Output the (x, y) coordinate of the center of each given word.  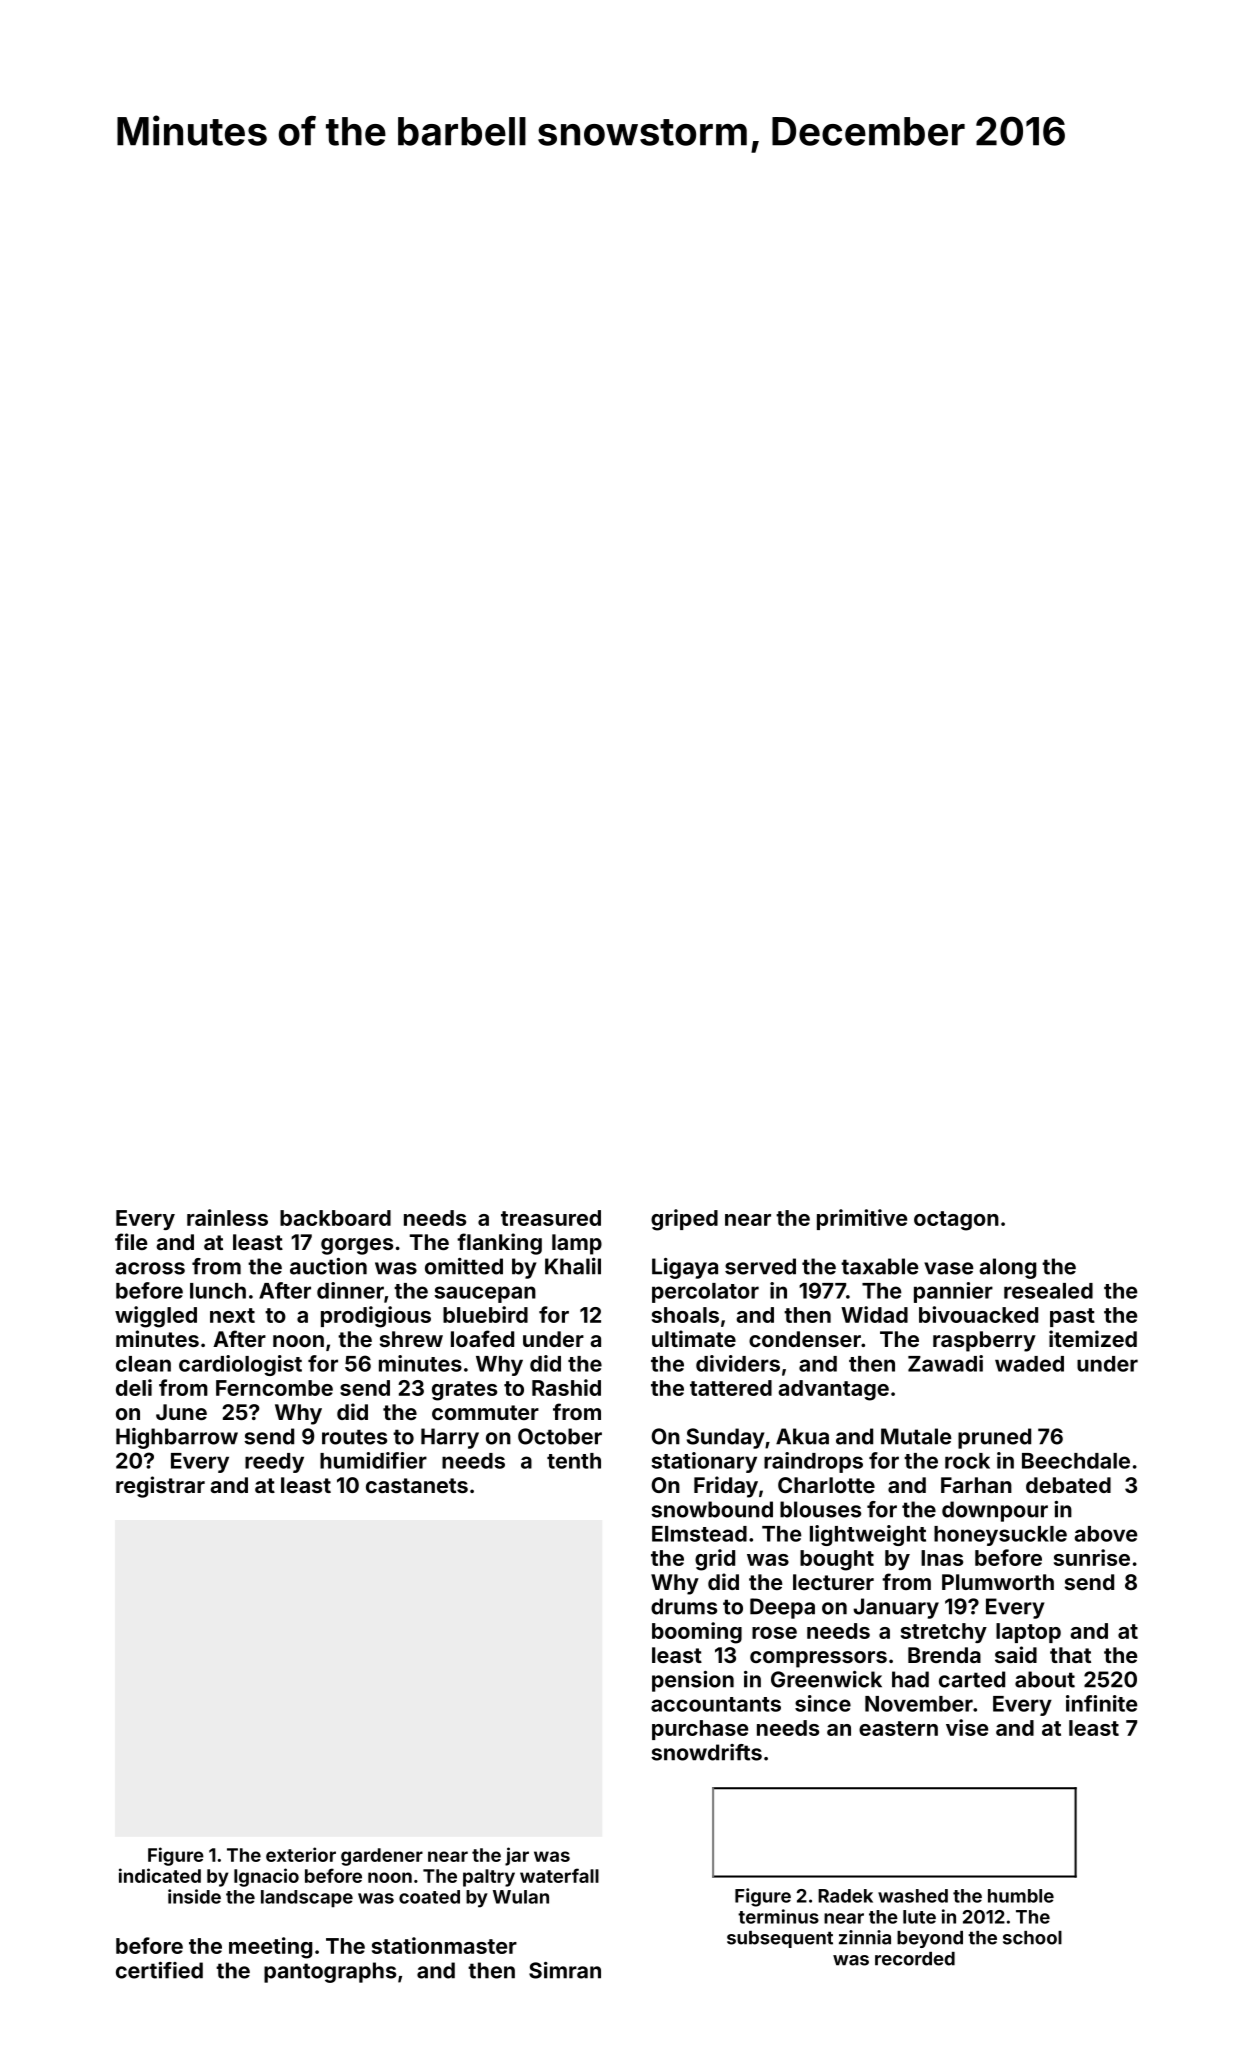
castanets (417, 1485)
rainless (227, 1217)
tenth (574, 1461)
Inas (942, 1558)
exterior (301, 1854)
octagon (956, 1221)
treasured (551, 1218)
